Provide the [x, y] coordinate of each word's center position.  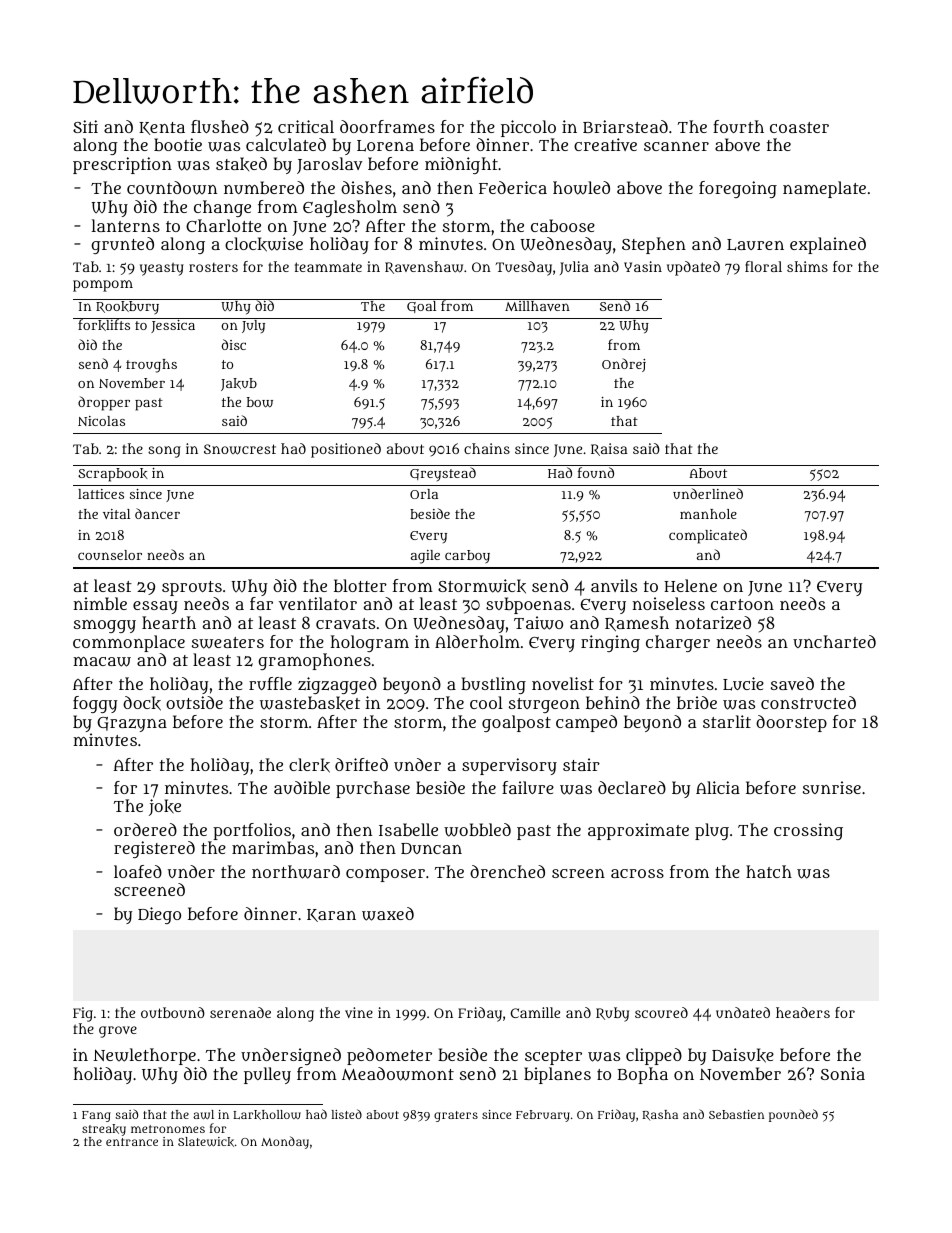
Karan [331, 915]
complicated [708, 536]
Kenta [162, 128]
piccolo [528, 128]
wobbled [477, 830]
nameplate [824, 189]
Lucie [743, 684]
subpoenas [528, 605]
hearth [169, 622]
